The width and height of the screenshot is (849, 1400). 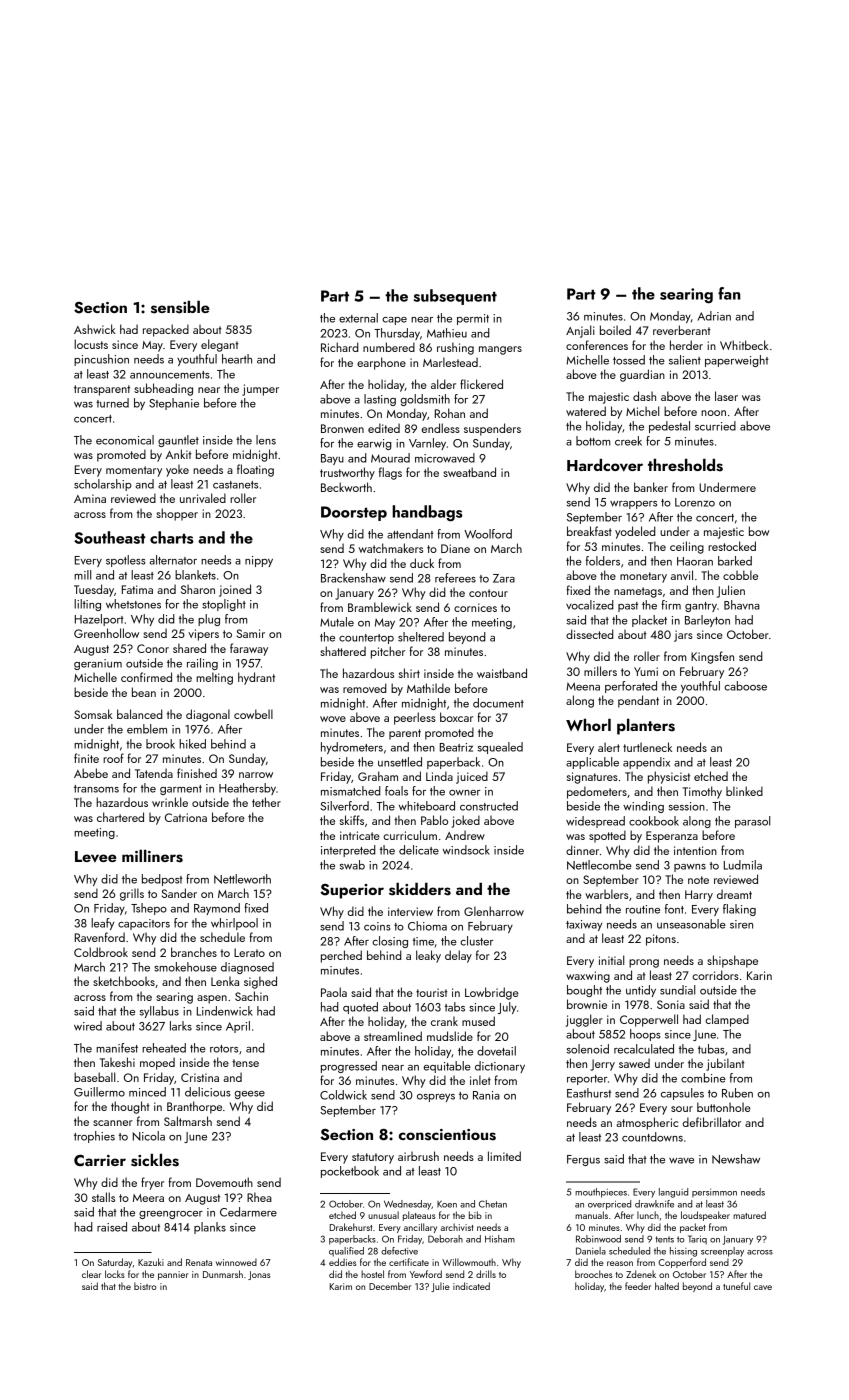 I want to click on hiked, so click(x=192, y=744).
